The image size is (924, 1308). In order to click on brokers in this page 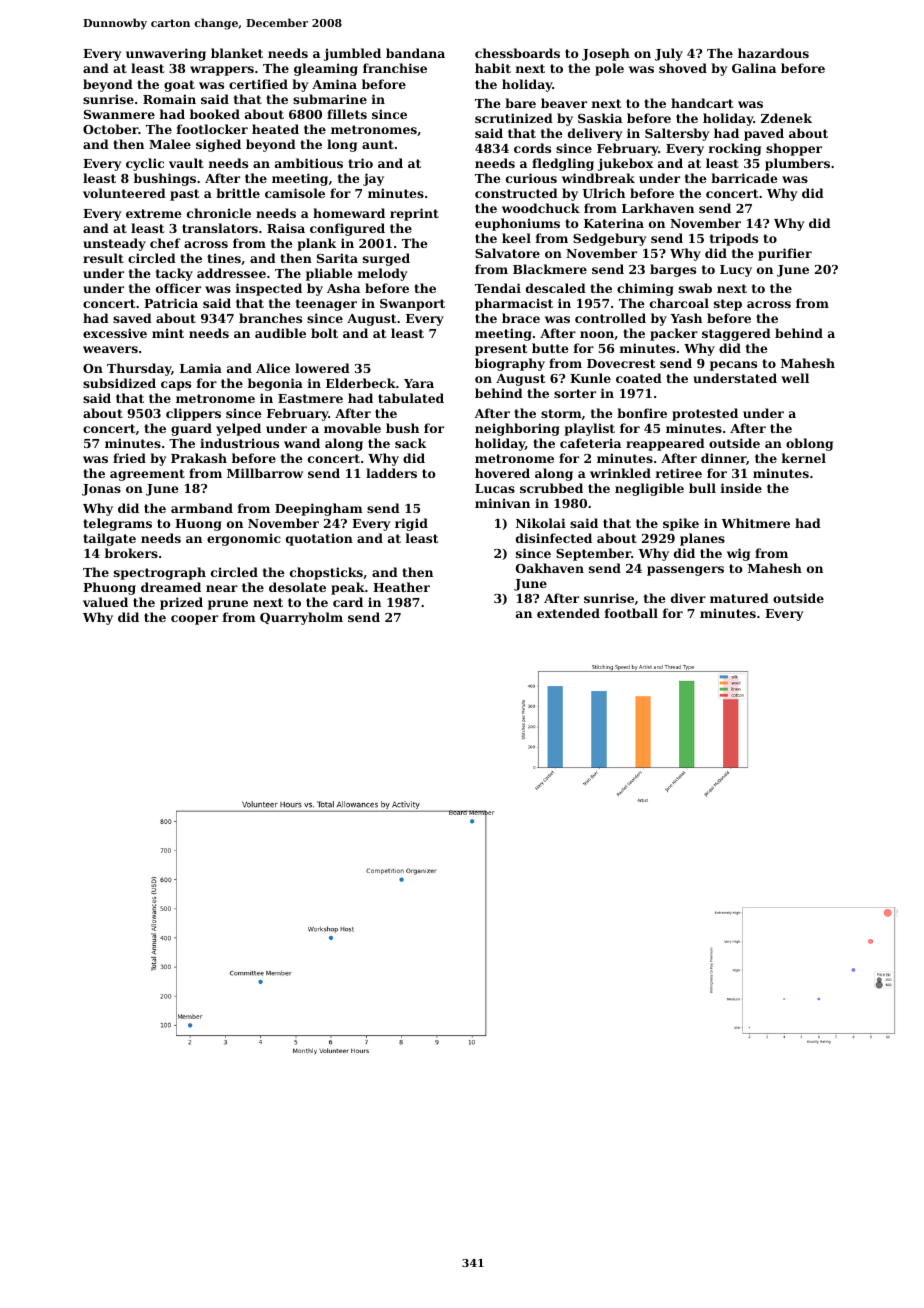, I will do `click(131, 553)`.
